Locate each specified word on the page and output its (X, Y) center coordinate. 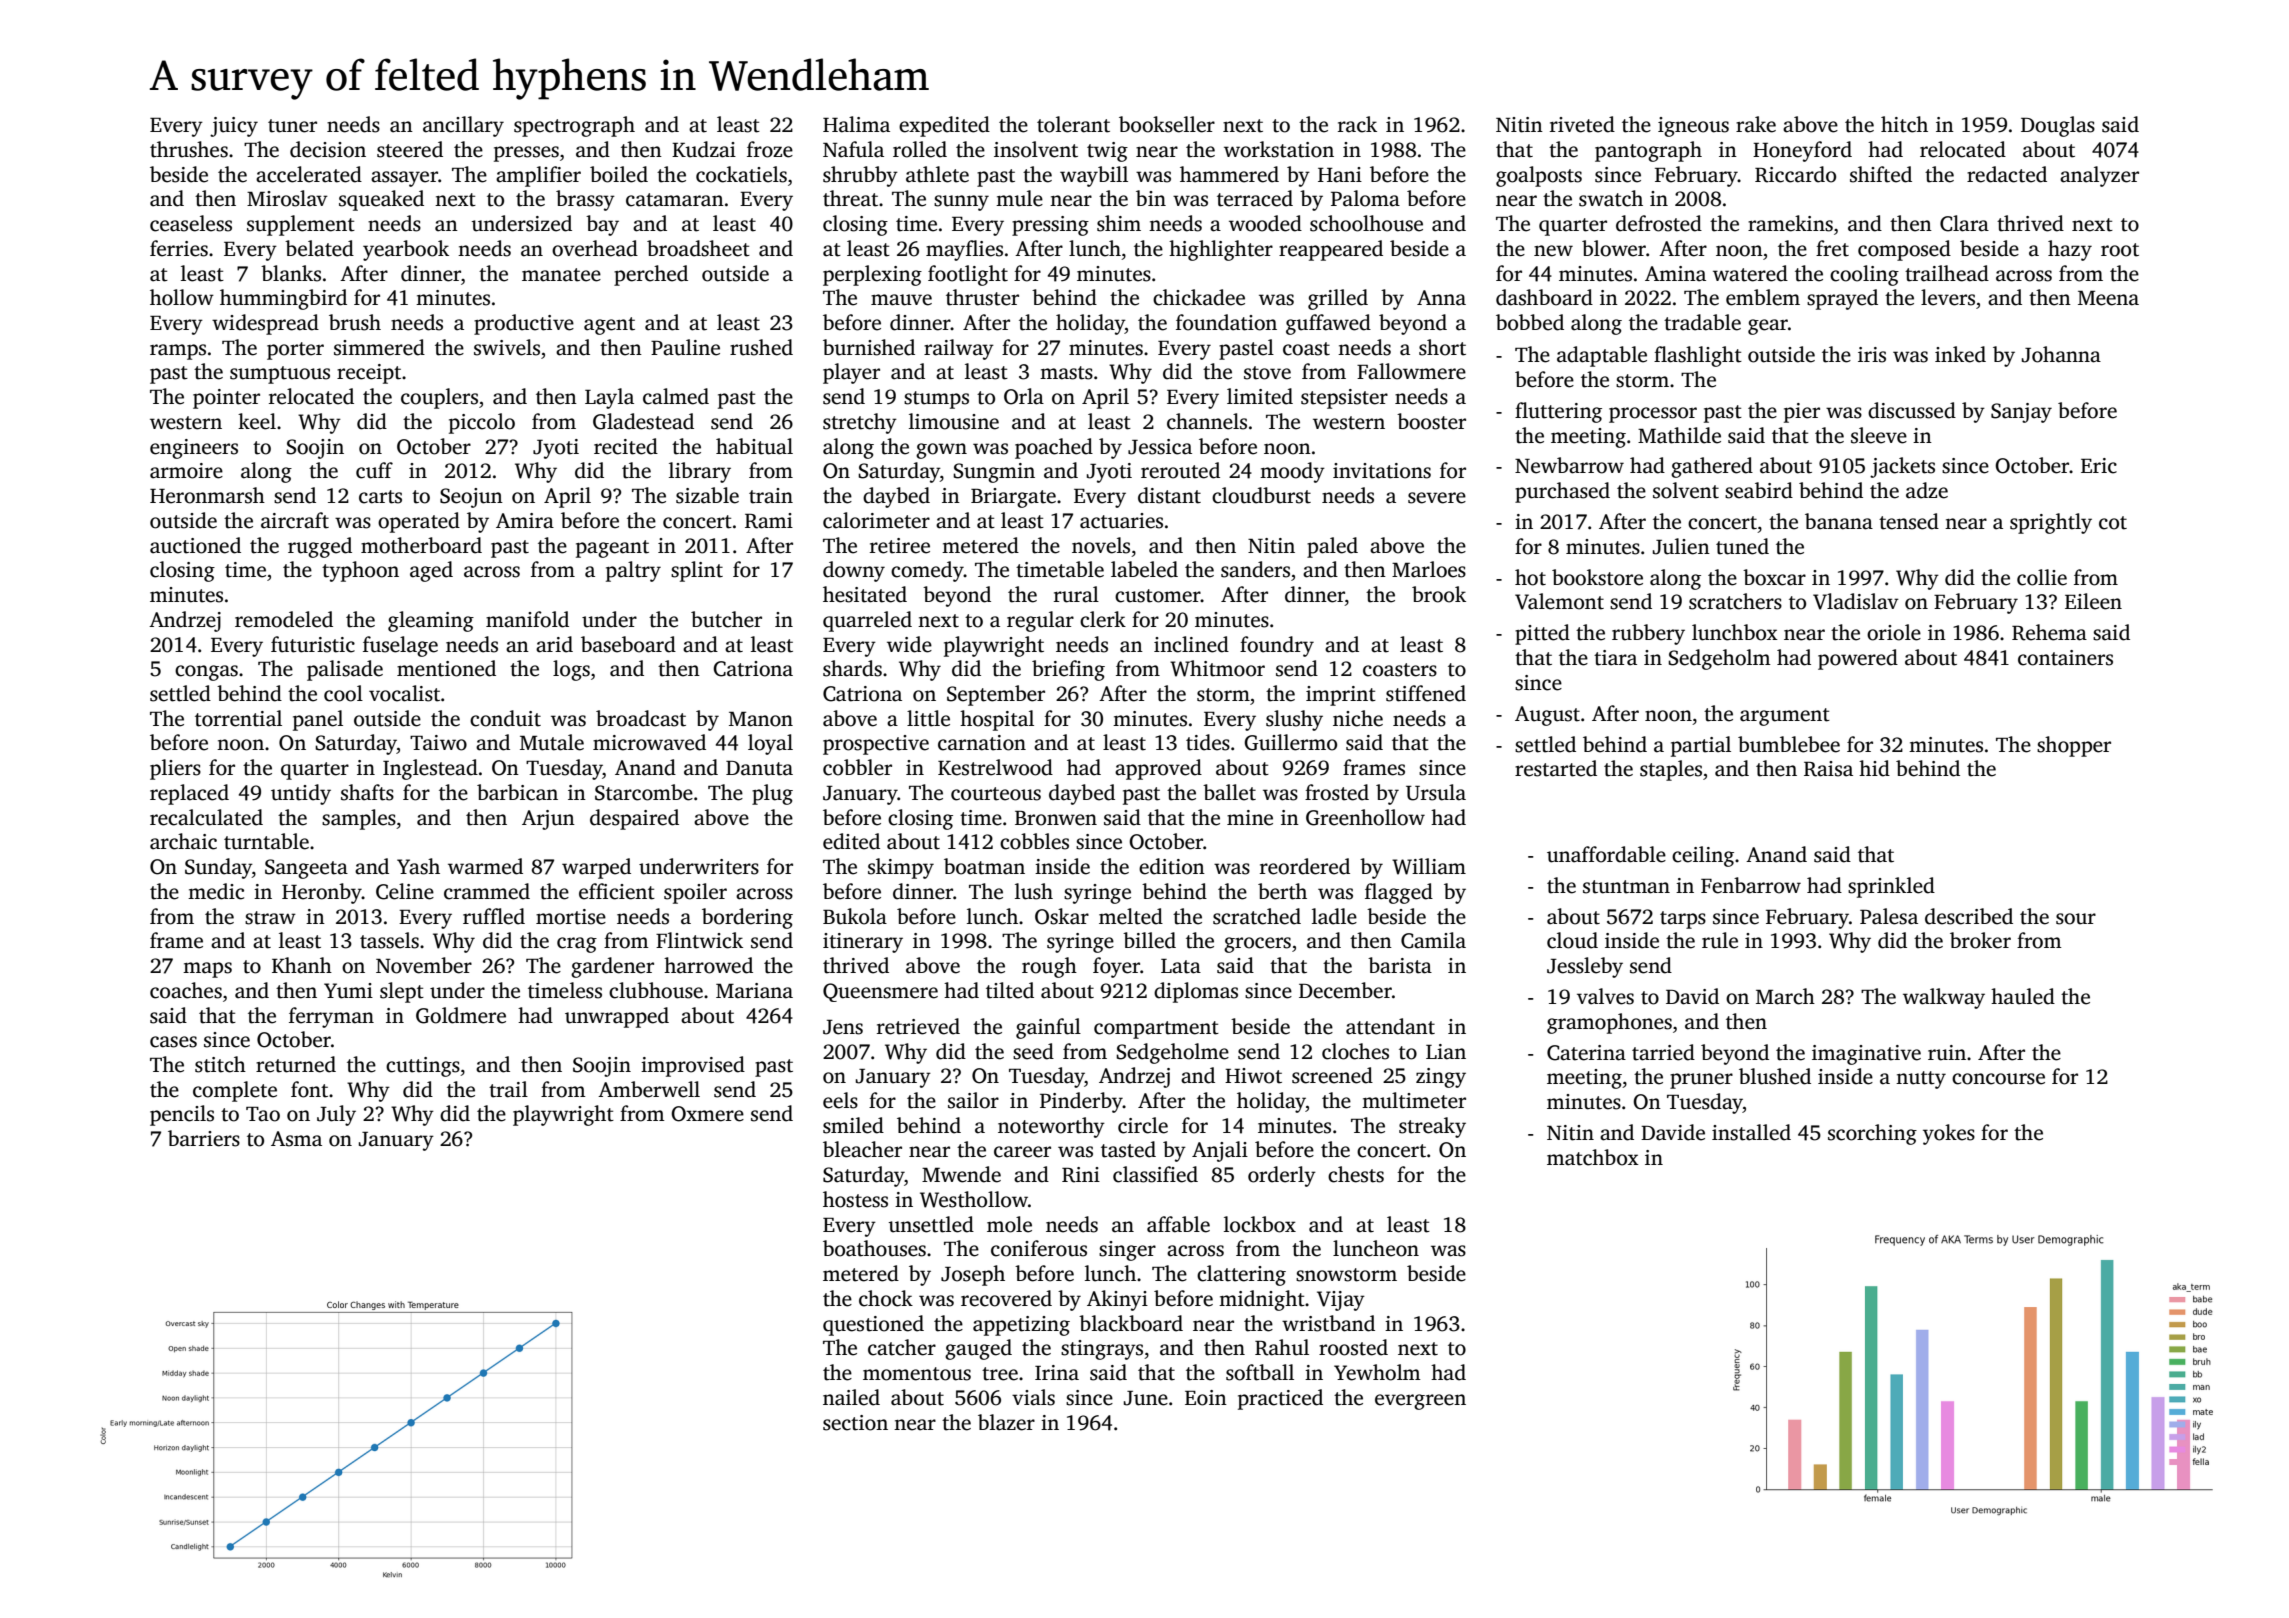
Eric (2099, 466)
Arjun (548, 820)
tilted (1010, 990)
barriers (204, 1138)
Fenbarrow (1751, 885)
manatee (561, 275)
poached (1054, 448)
